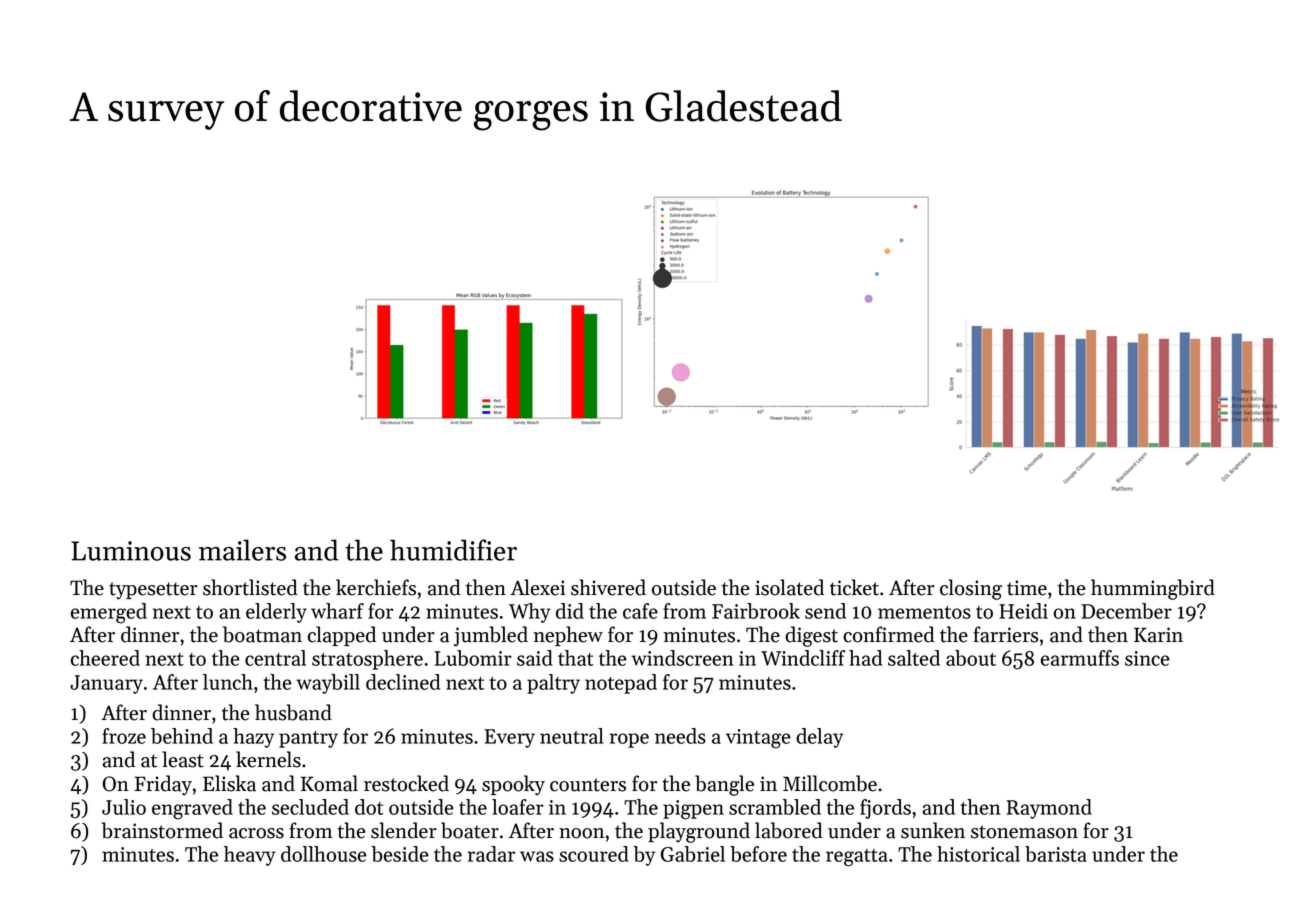 Image resolution: width=1308 pixels, height=924 pixels. Describe the element at coordinates (124, 807) in the screenshot. I see `Julio` at that location.
